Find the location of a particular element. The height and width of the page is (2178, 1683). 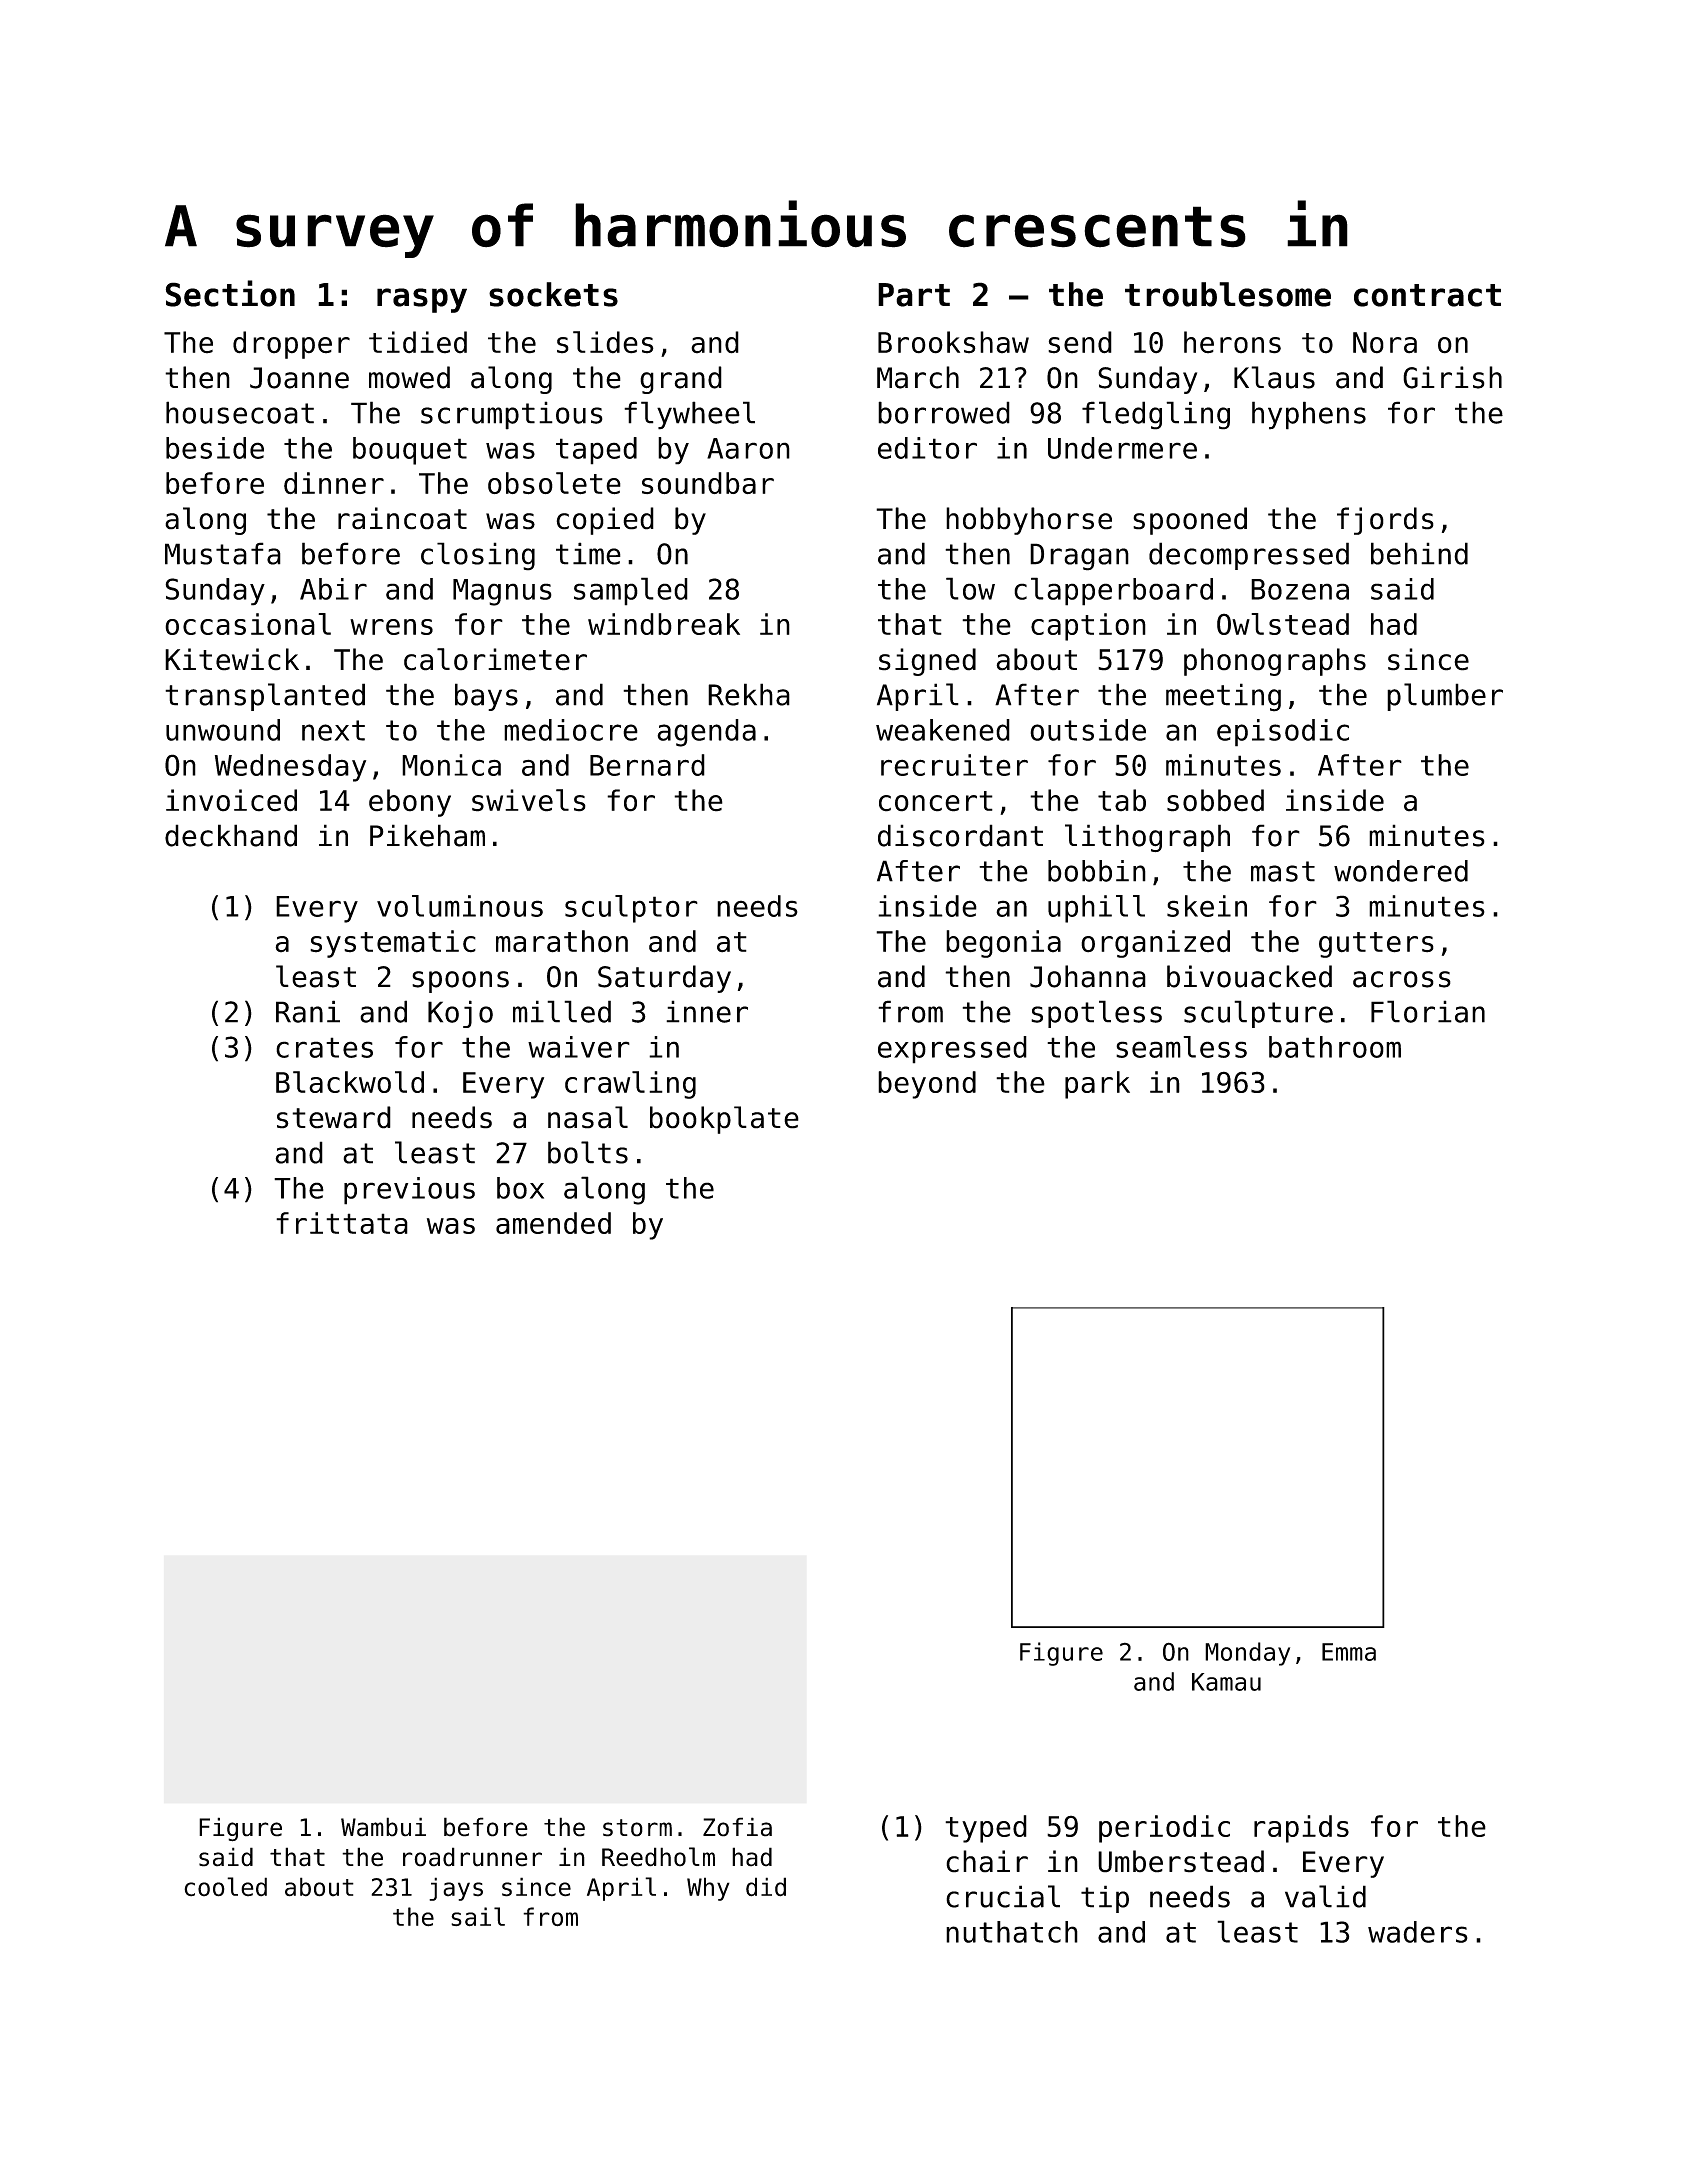

frittata is located at coordinates (342, 1223).
